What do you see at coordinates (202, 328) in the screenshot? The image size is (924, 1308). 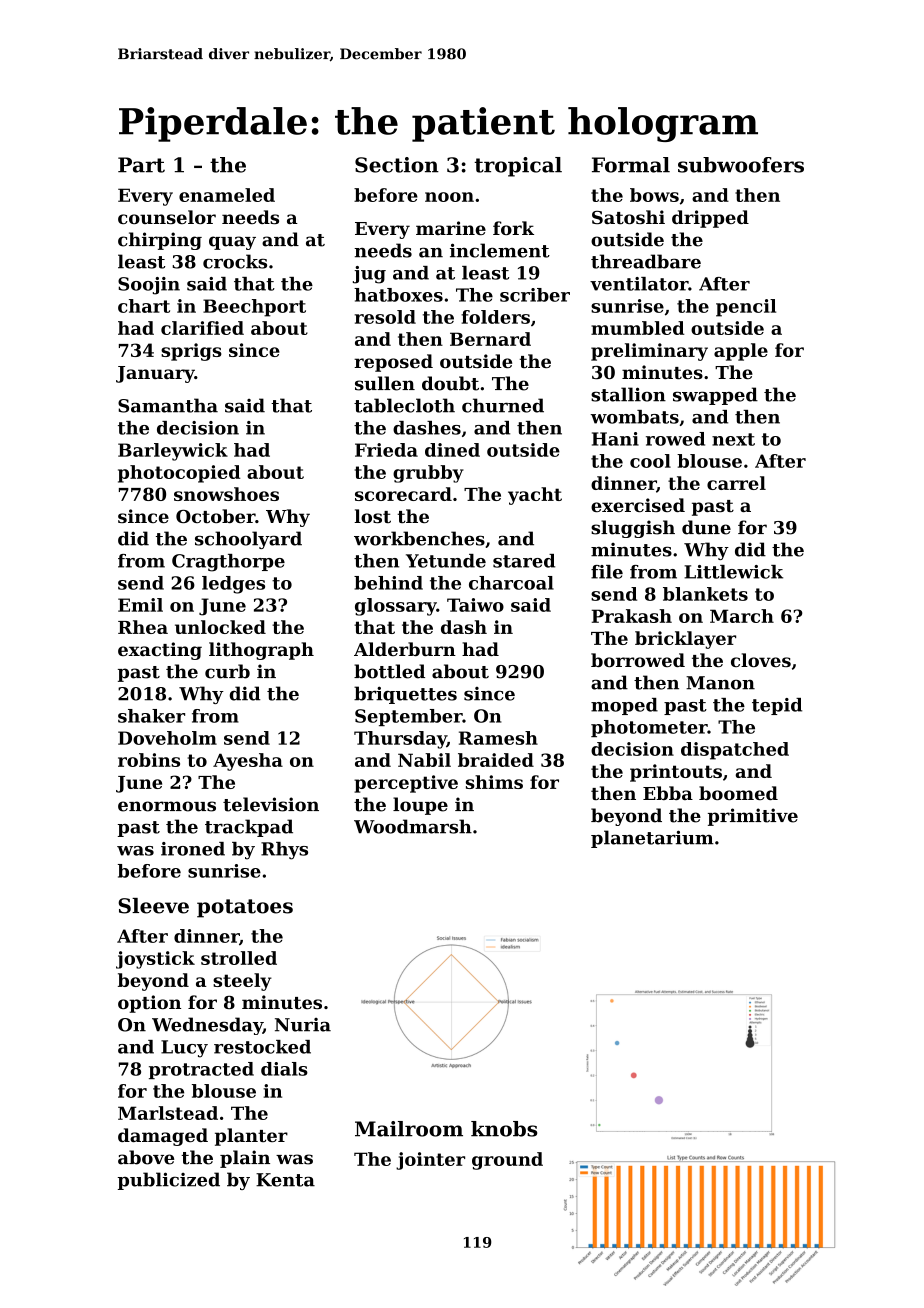 I see `clarified` at bounding box center [202, 328].
